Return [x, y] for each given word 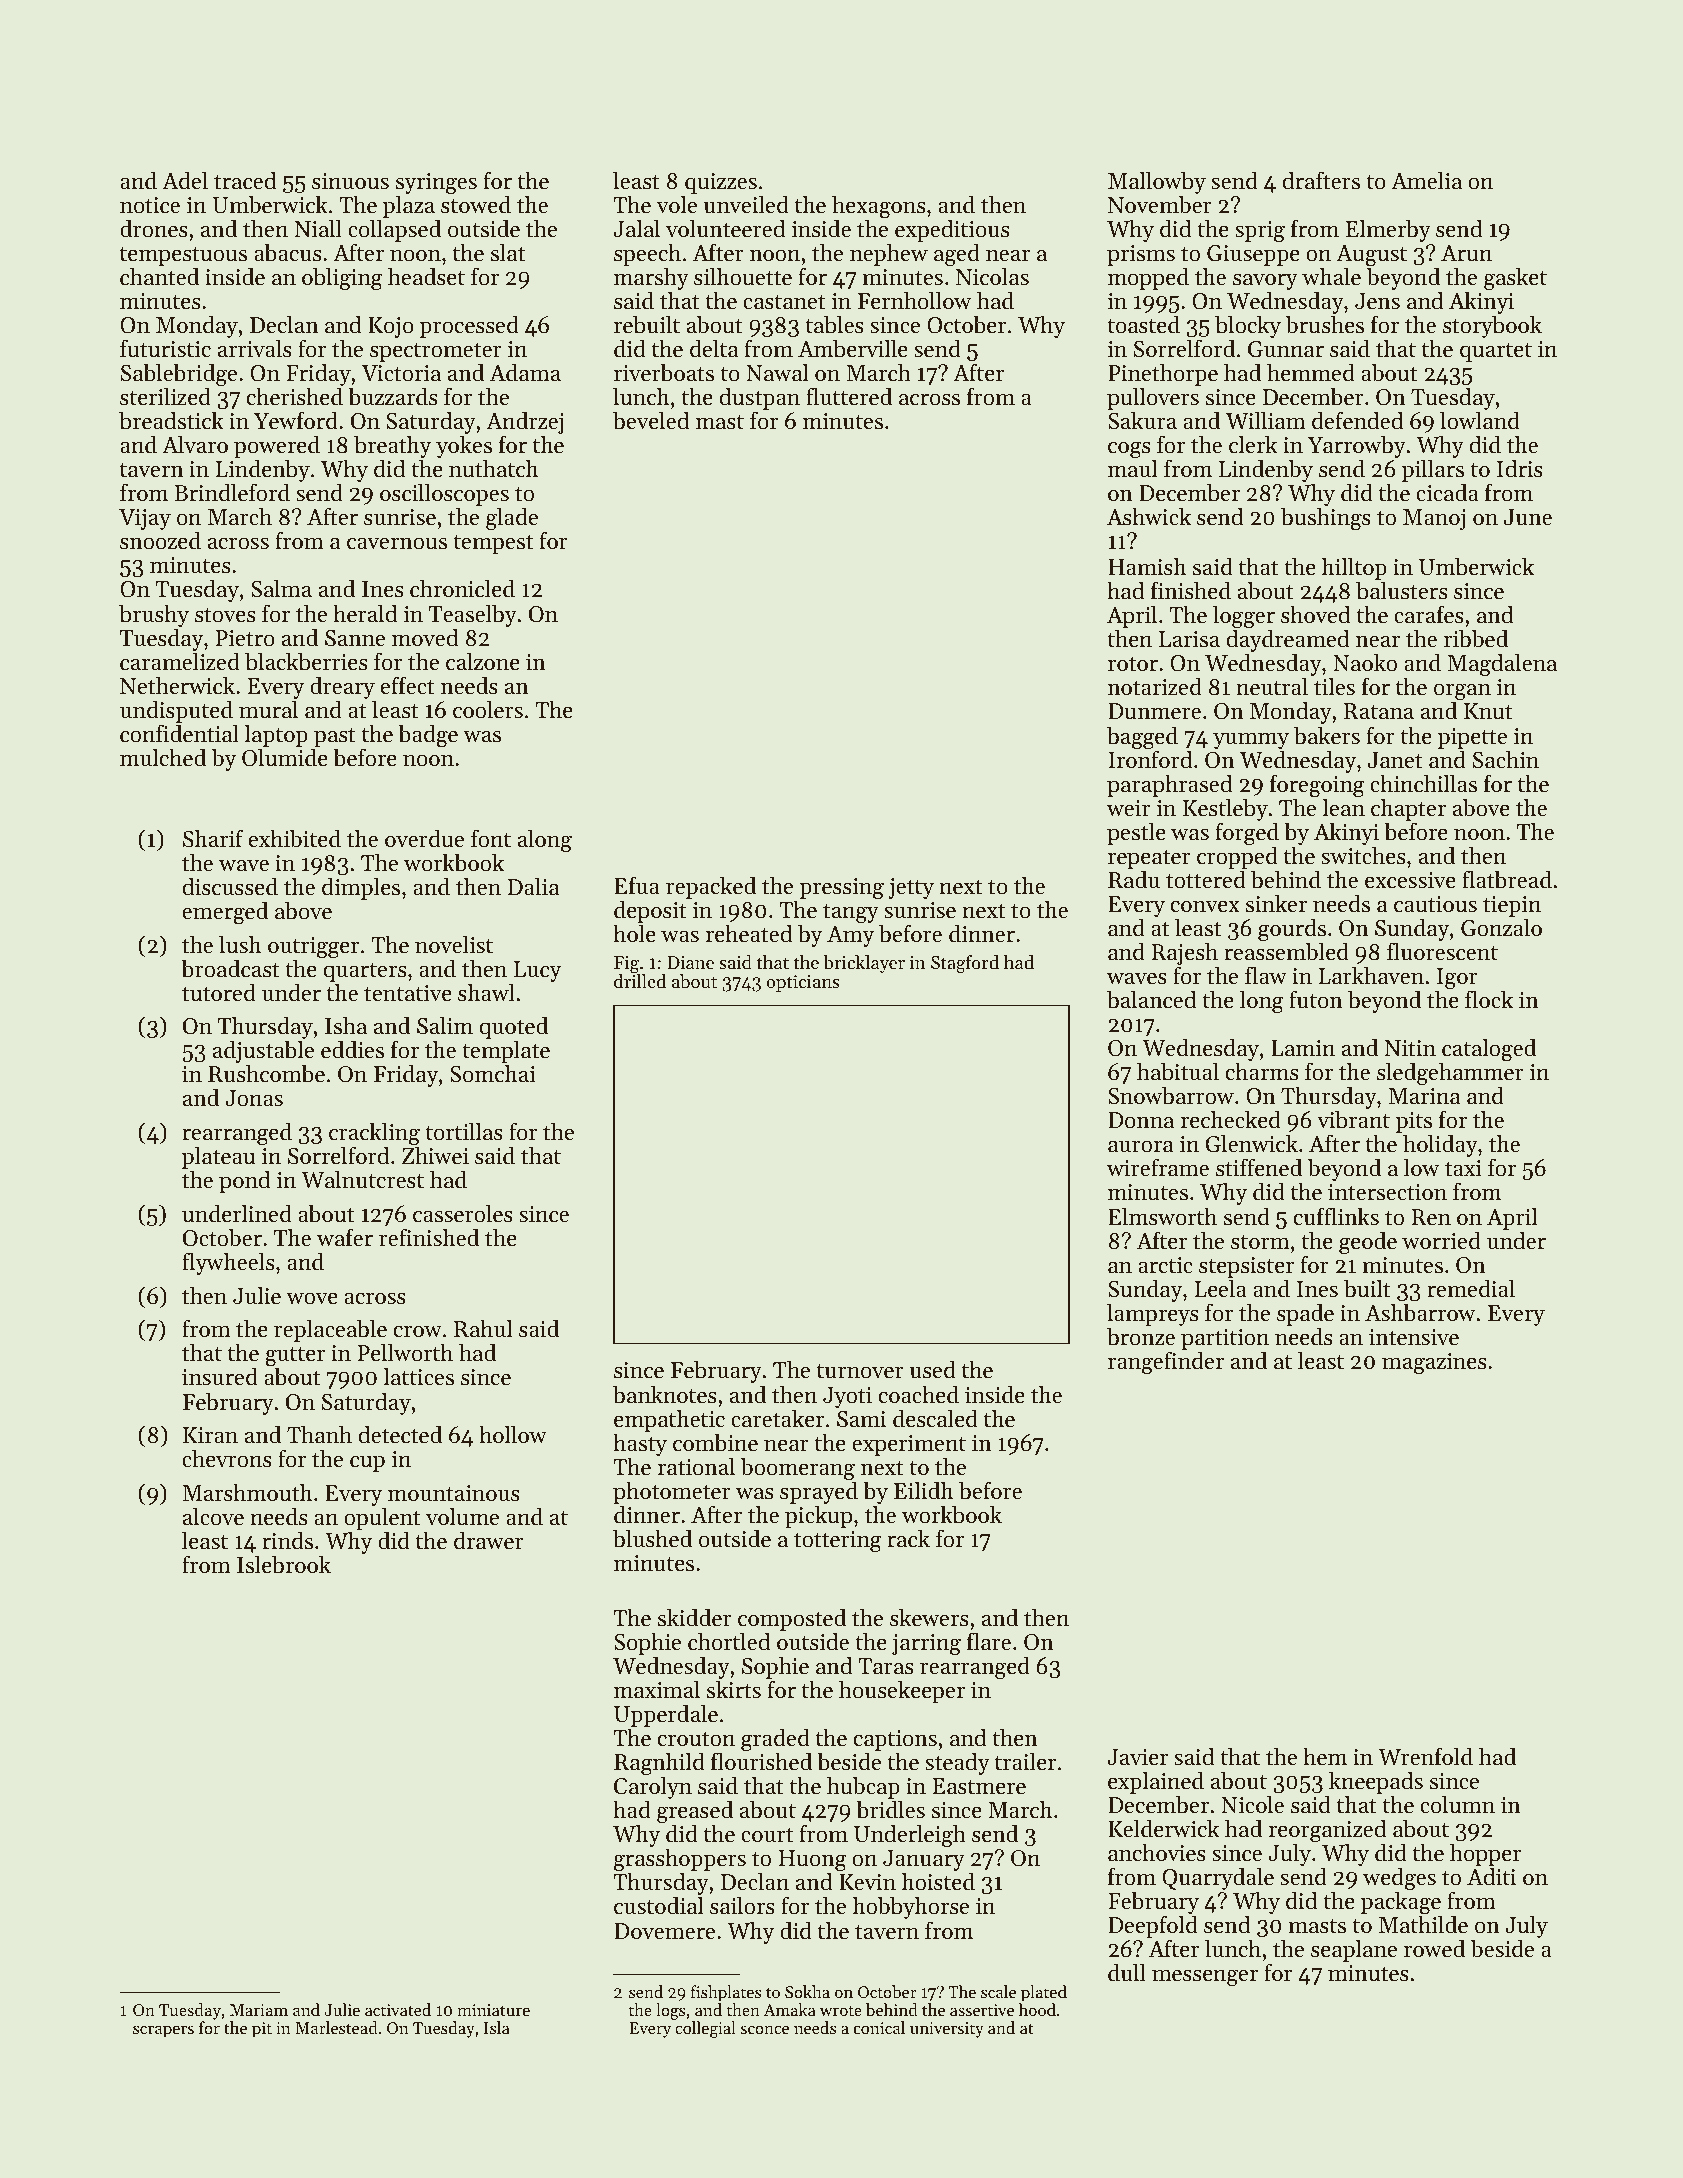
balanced [1152, 999]
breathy [392, 447]
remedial [1471, 1288]
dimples [361, 888]
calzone [483, 661]
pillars [1433, 471]
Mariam [259, 2010]
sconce [765, 2029]
